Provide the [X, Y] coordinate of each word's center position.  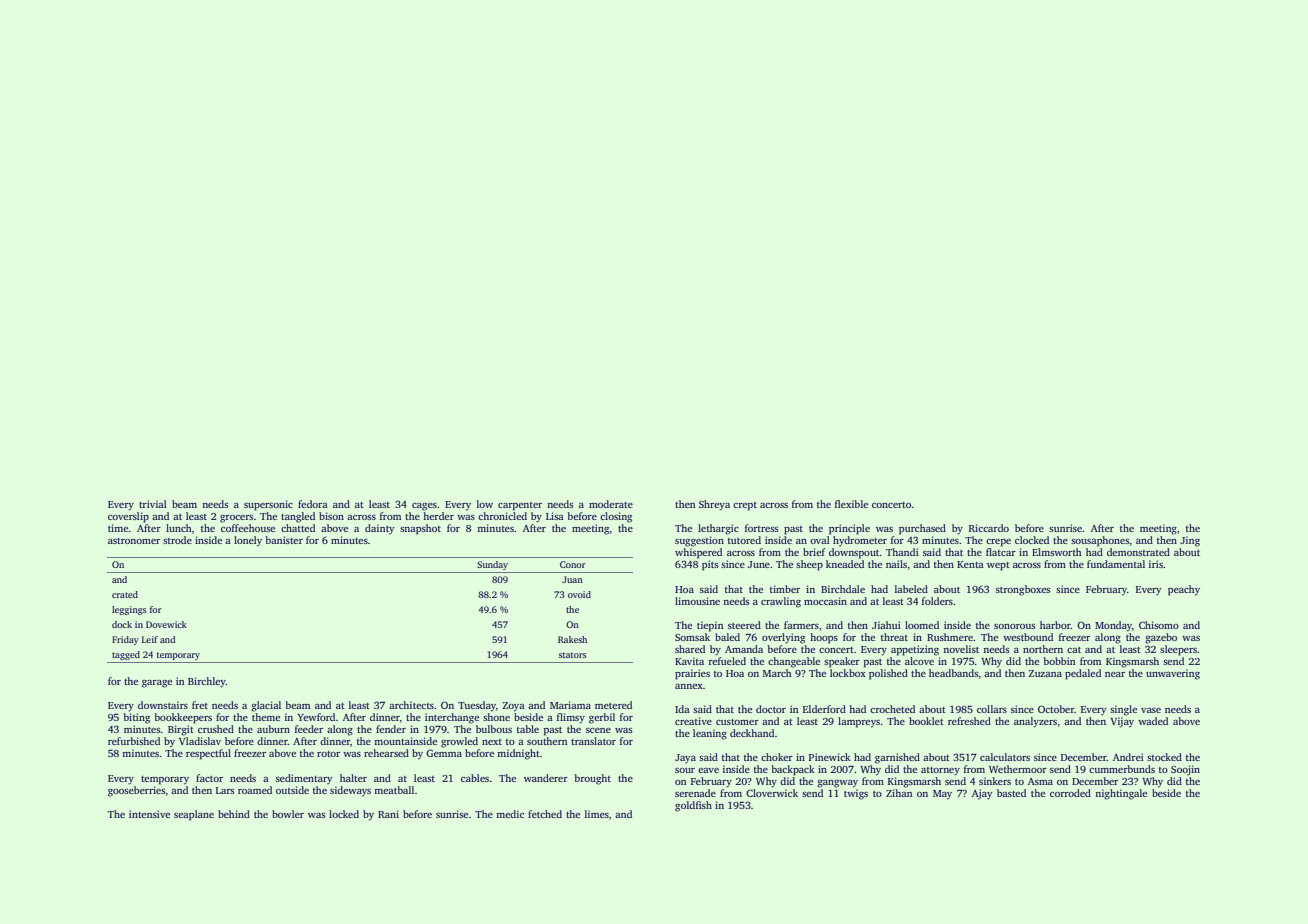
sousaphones [1100, 541]
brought [592, 779]
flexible [851, 504]
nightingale [1121, 794]
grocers [236, 519]
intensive [149, 814]
